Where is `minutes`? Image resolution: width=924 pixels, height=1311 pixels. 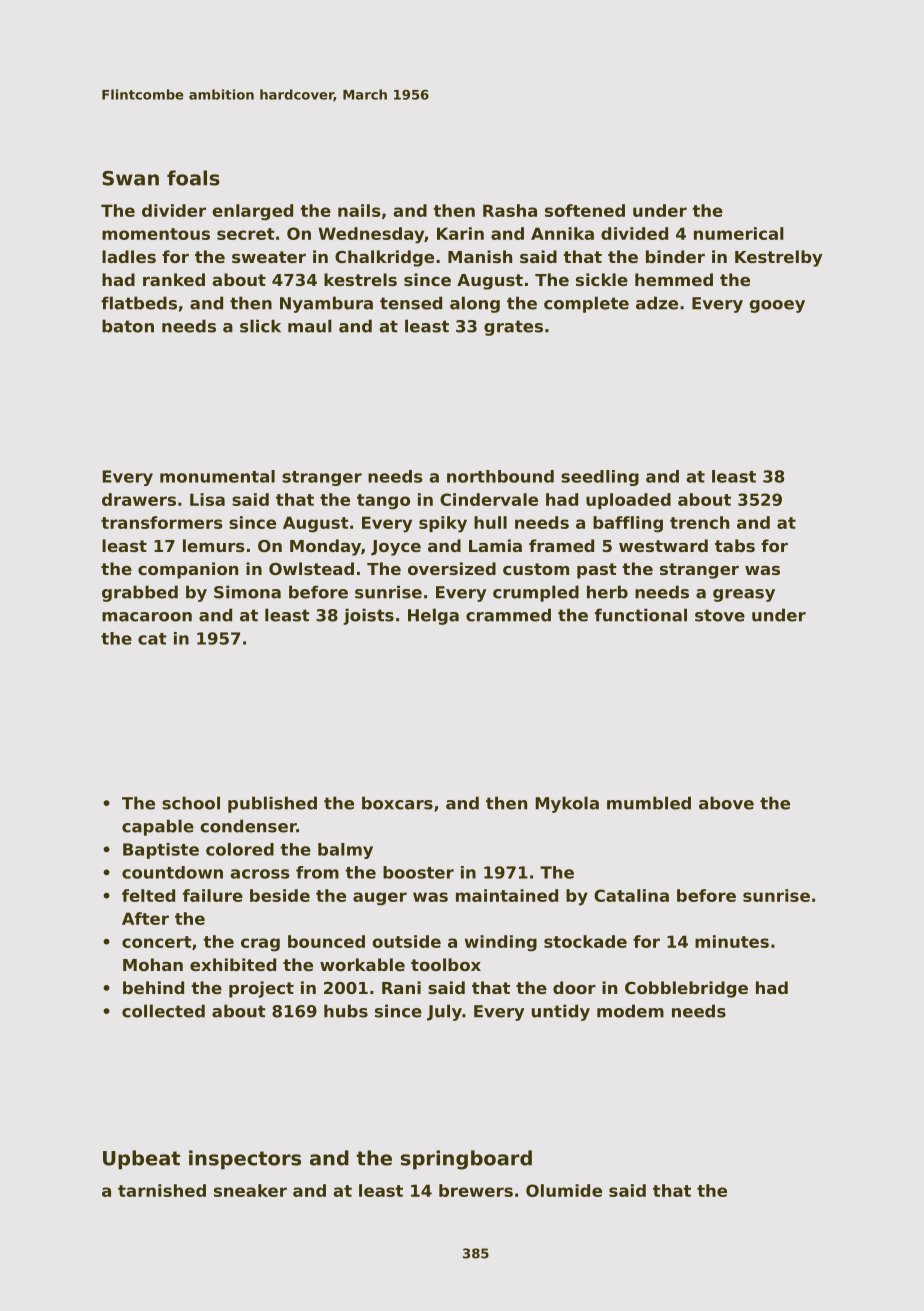 minutes is located at coordinates (732, 941).
